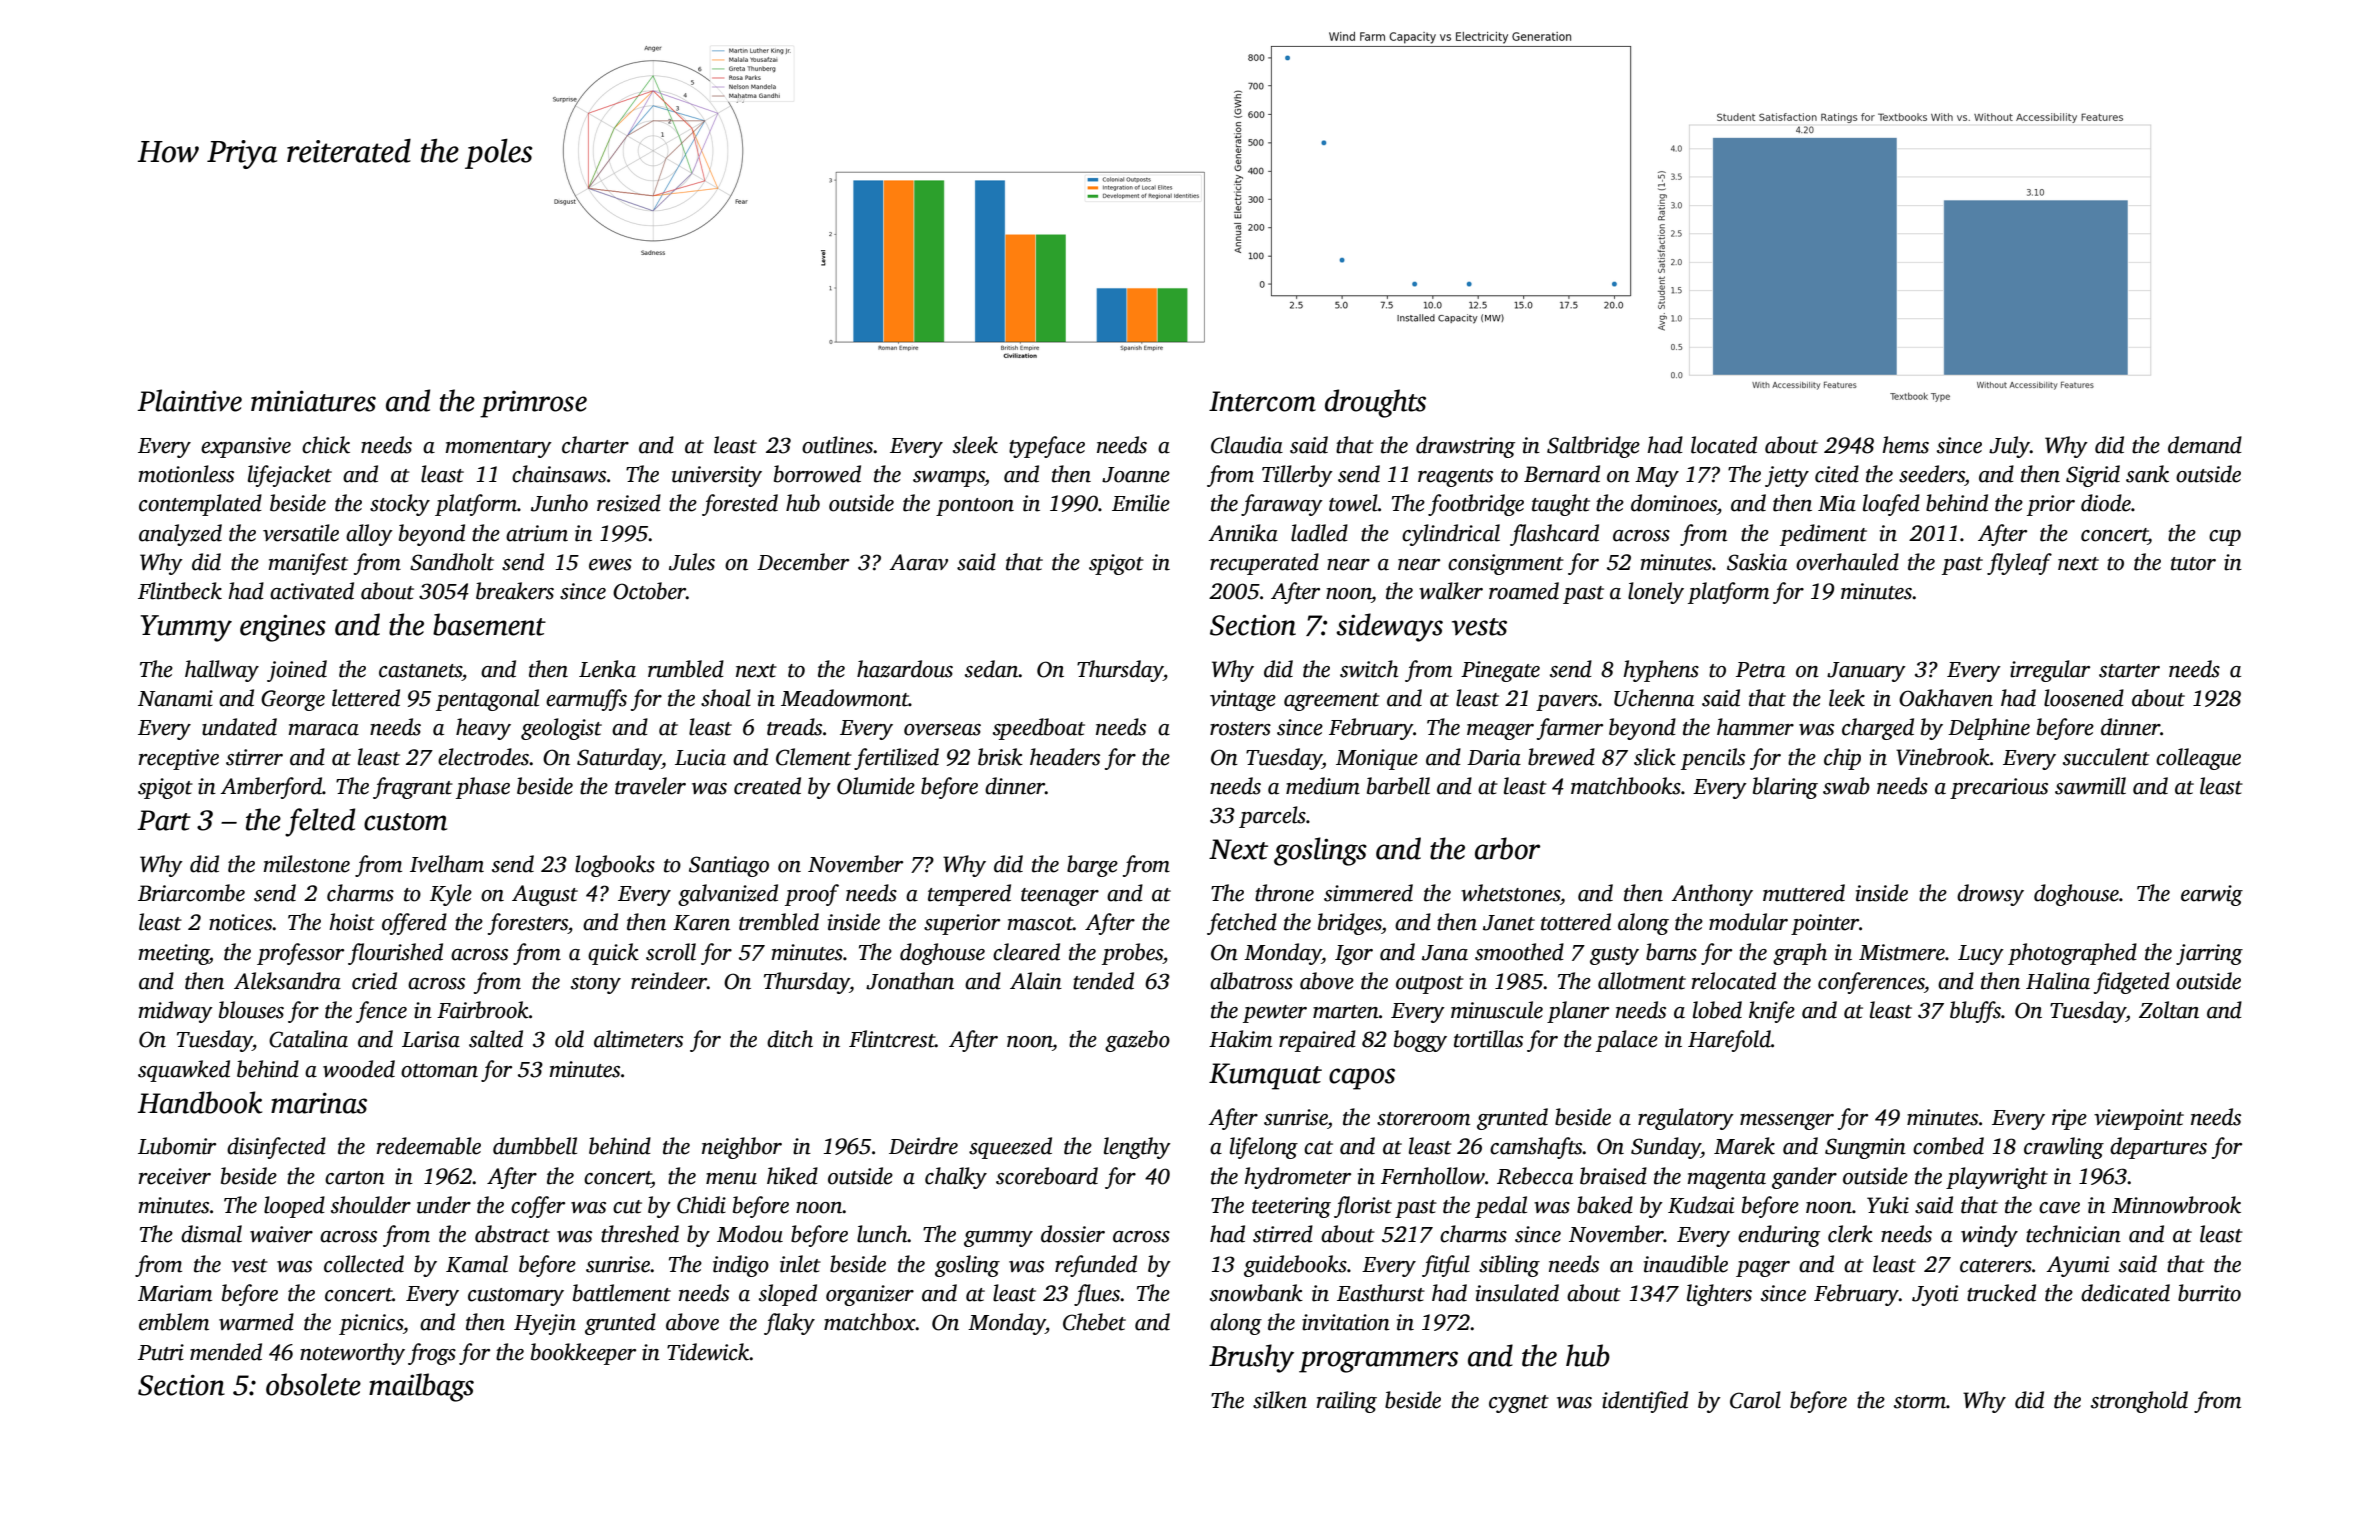 This image has width=2380, height=1540. I want to click on parcels, so click(1272, 817).
